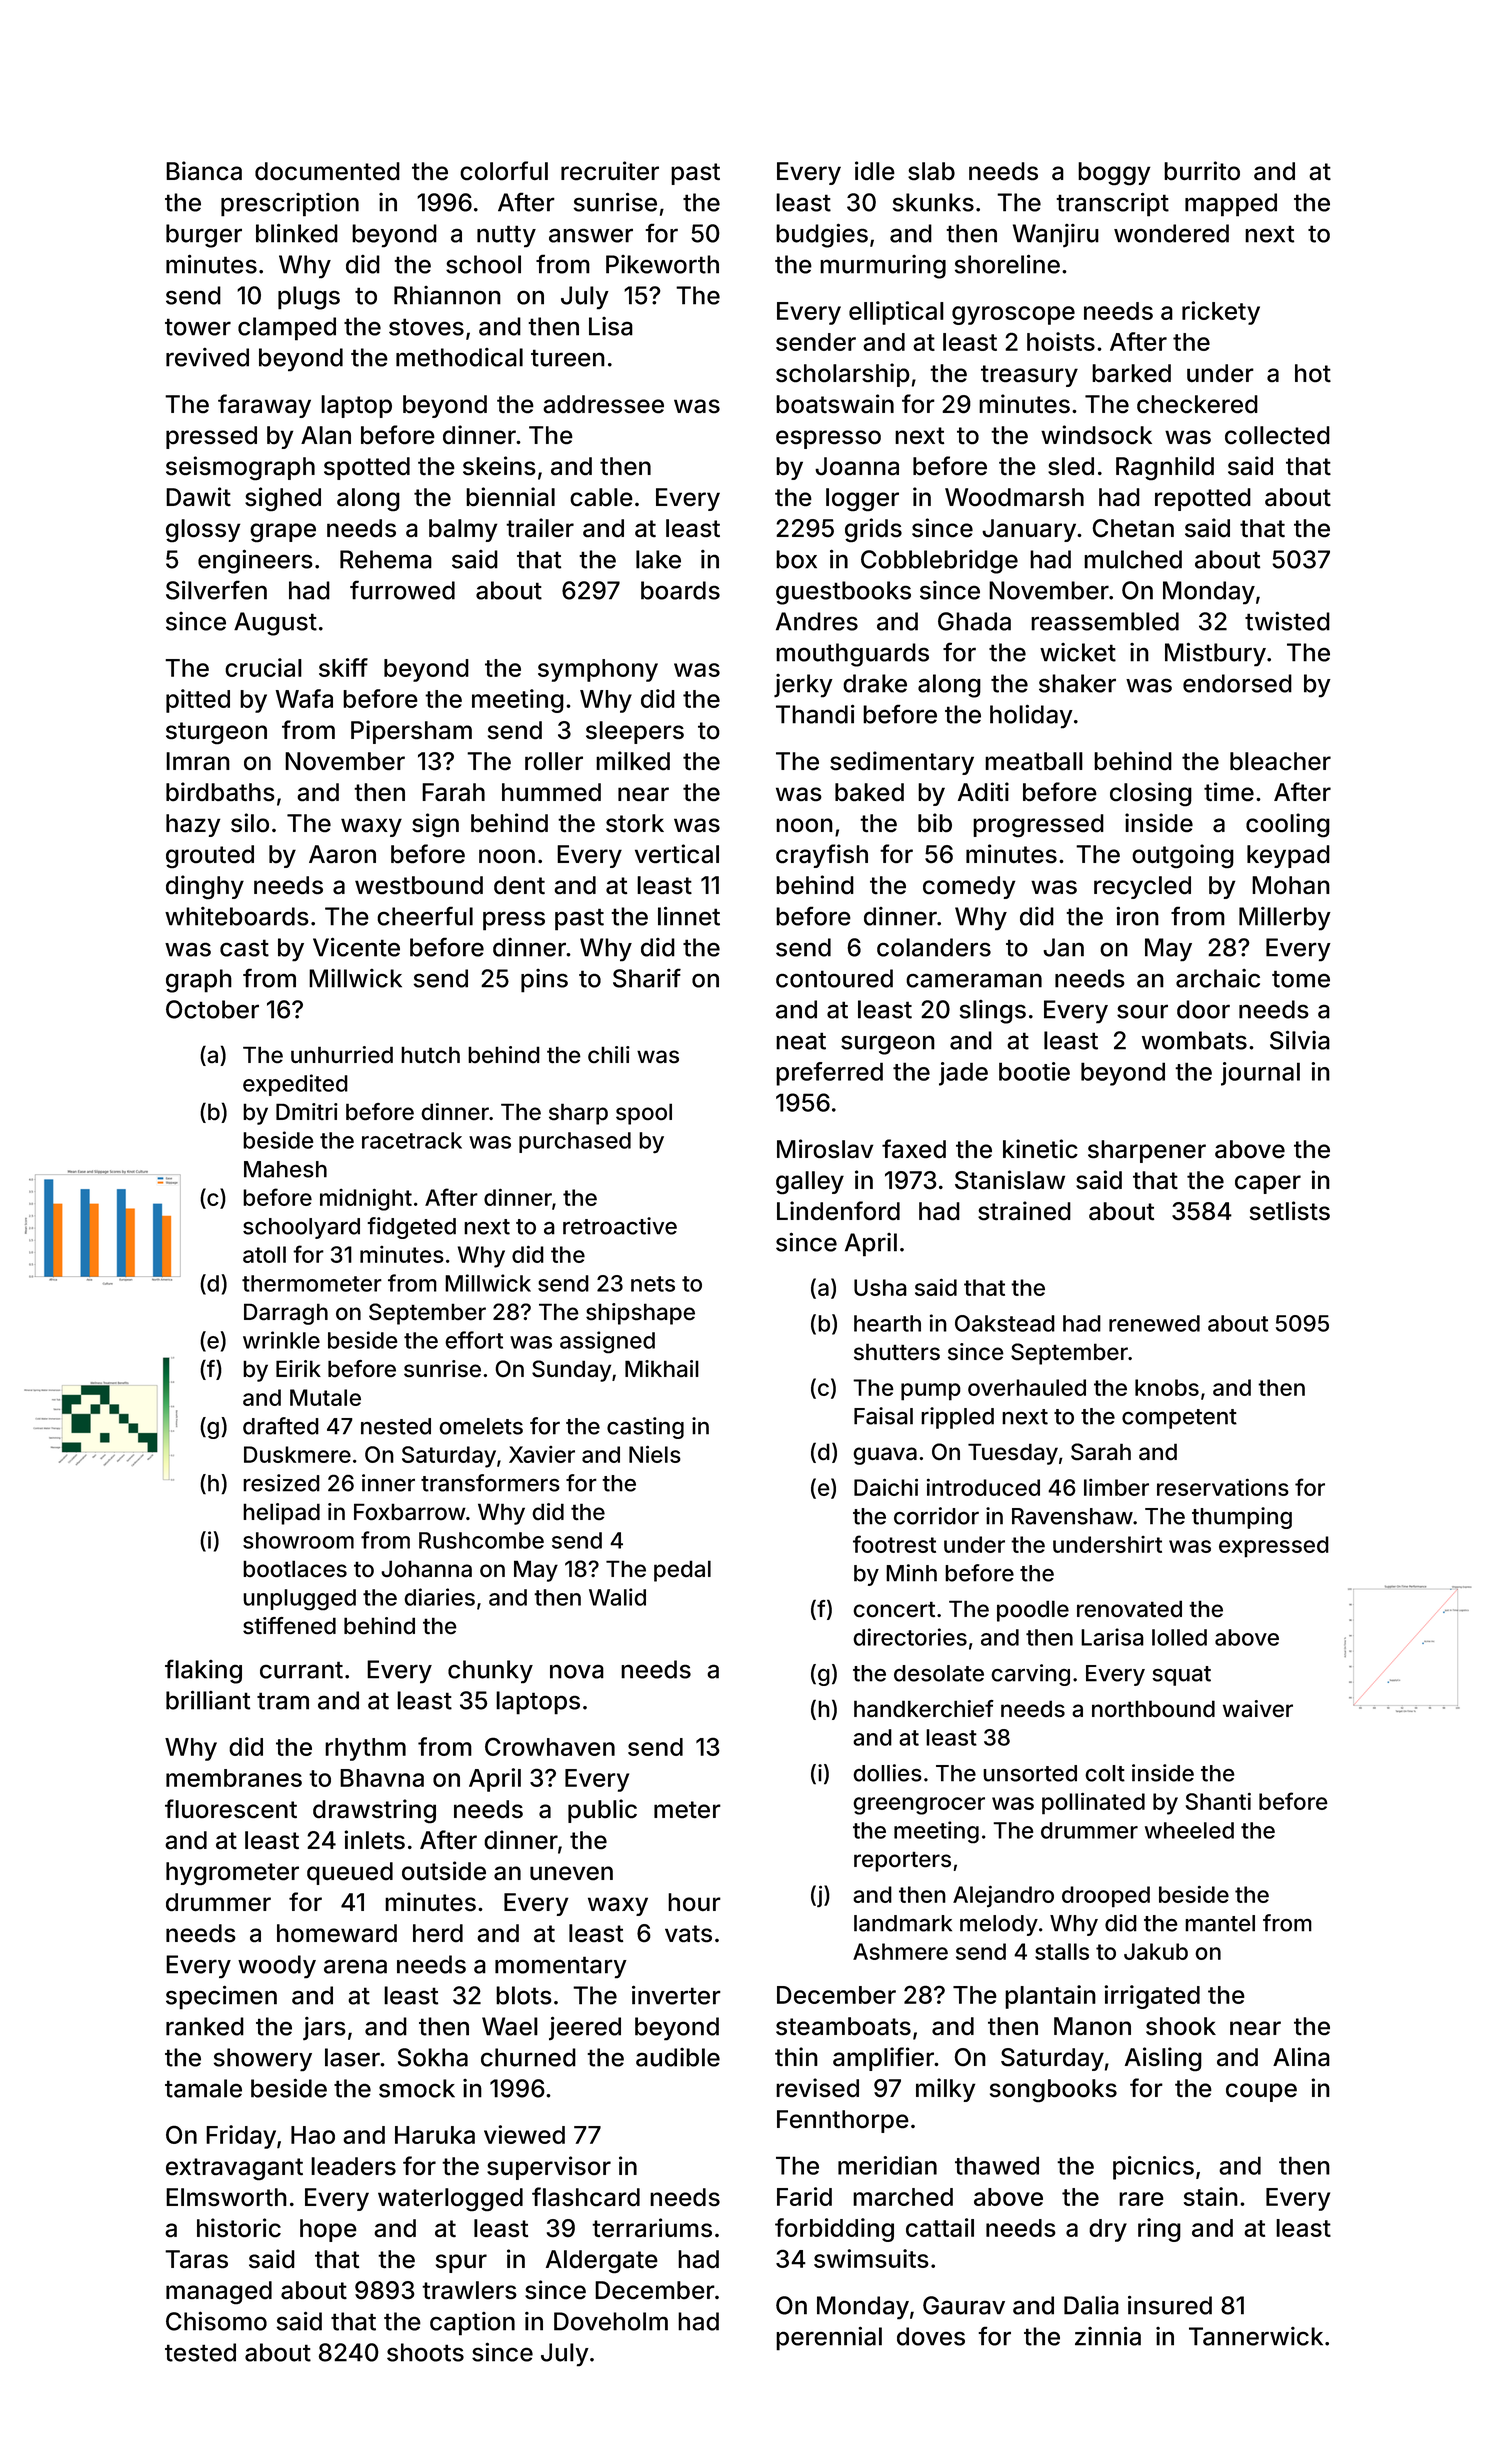 The image size is (1496, 2464). What do you see at coordinates (894, 1609) in the image?
I see `concert` at bounding box center [894, 1609].
